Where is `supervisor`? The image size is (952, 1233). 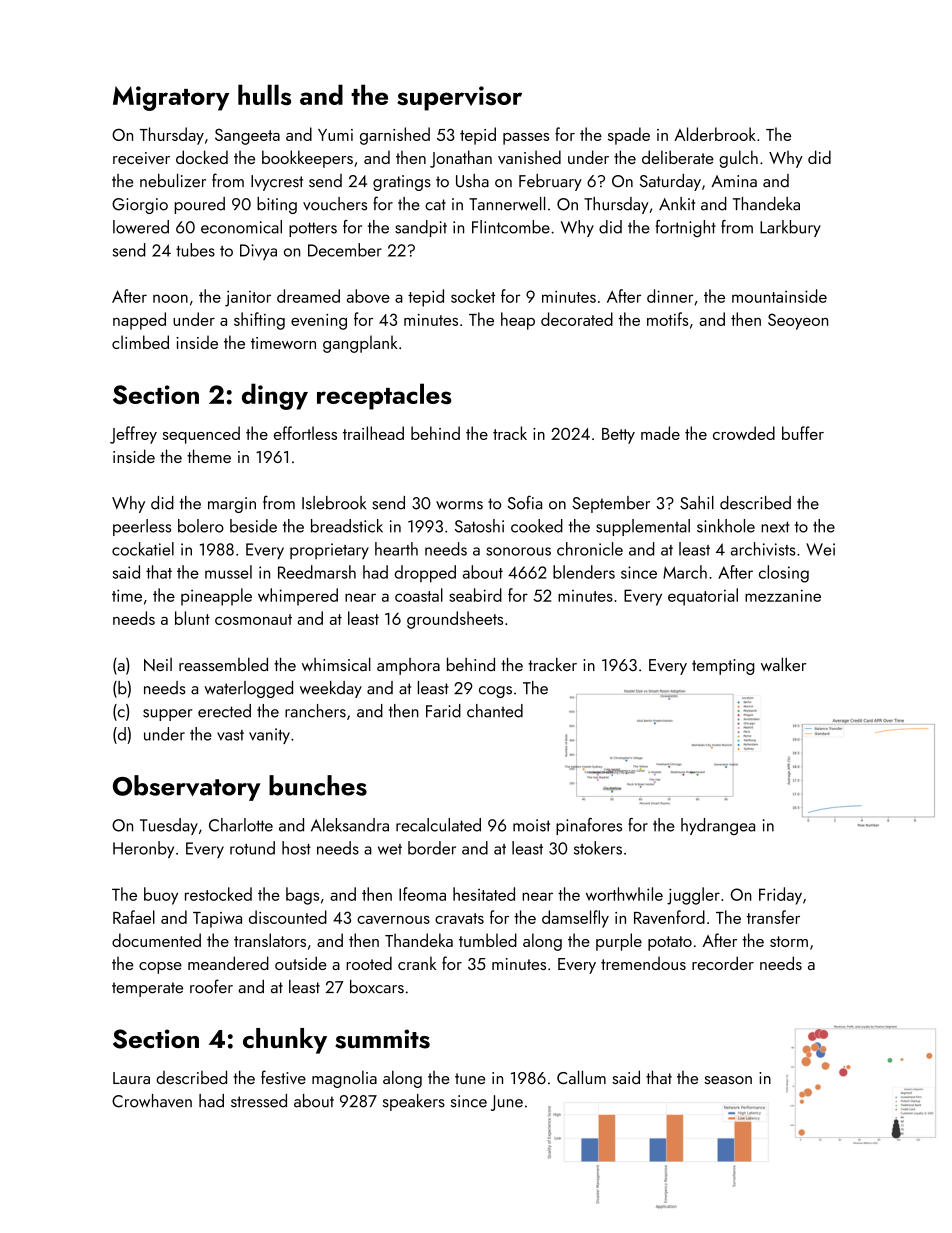
supervisor is located at coordinates (459, 98).
